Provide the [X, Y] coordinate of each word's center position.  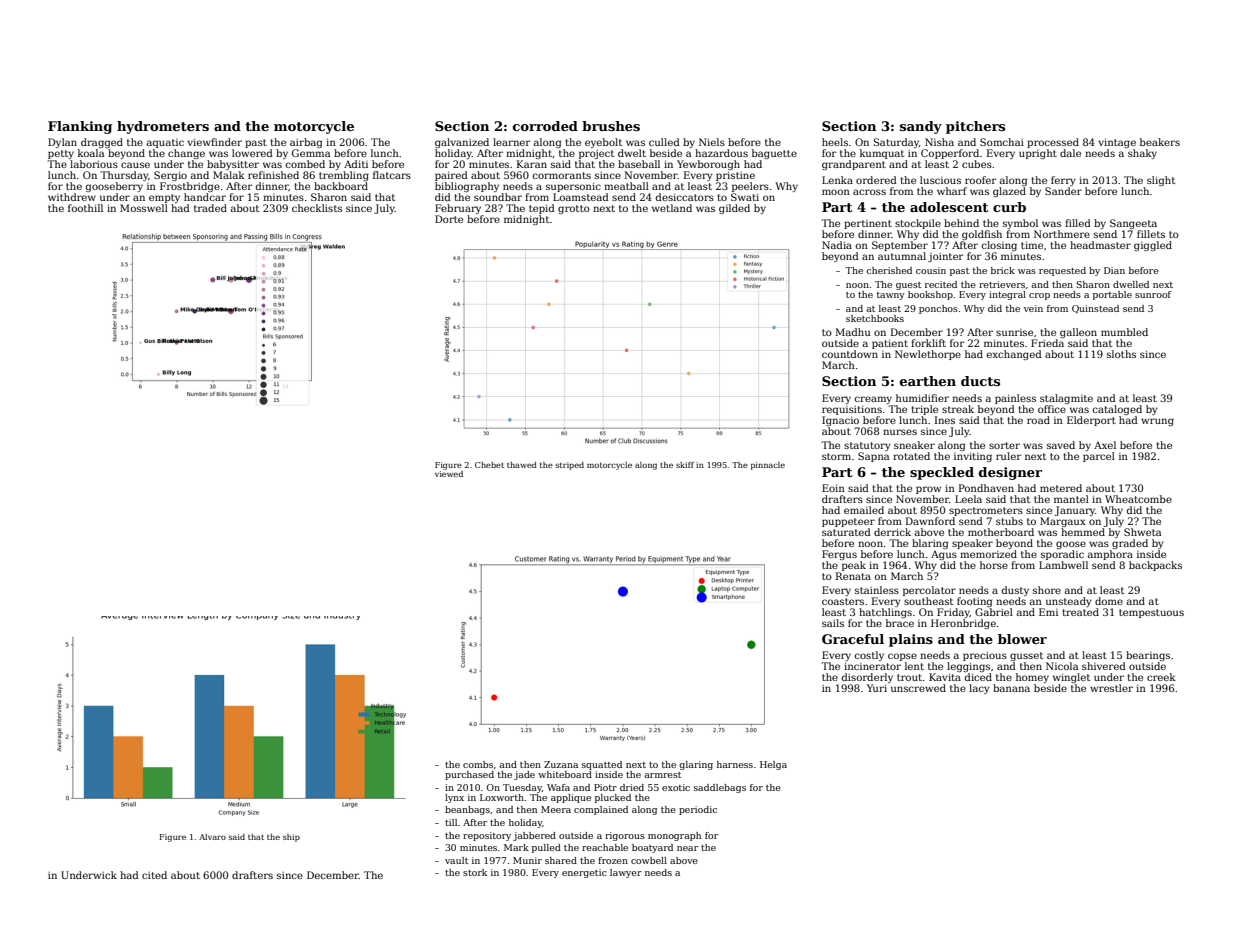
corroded [545, 126]
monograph [674, 836]
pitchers [975, 127]
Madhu [853, 332]
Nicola [1062, 666]
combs [478, 764]
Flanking [80, 127]
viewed [449, 474]
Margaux [1063, 522]
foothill [85, 208]
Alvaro [212, 837]
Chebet [489, 465]
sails [833, 623]
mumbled [1124, 332]
